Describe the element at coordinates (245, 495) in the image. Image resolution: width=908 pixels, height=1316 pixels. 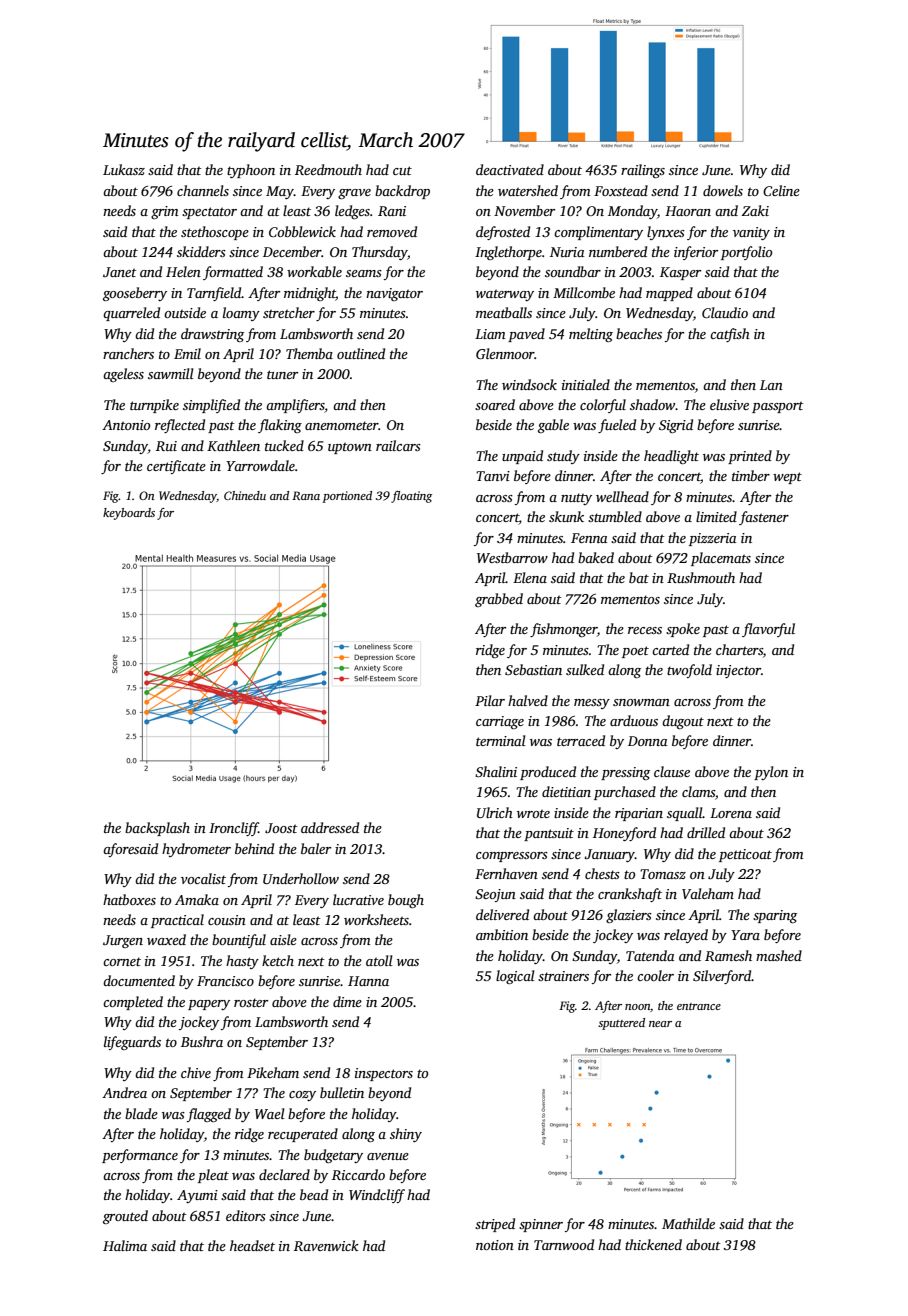
I see `Chinedu` at that location.
